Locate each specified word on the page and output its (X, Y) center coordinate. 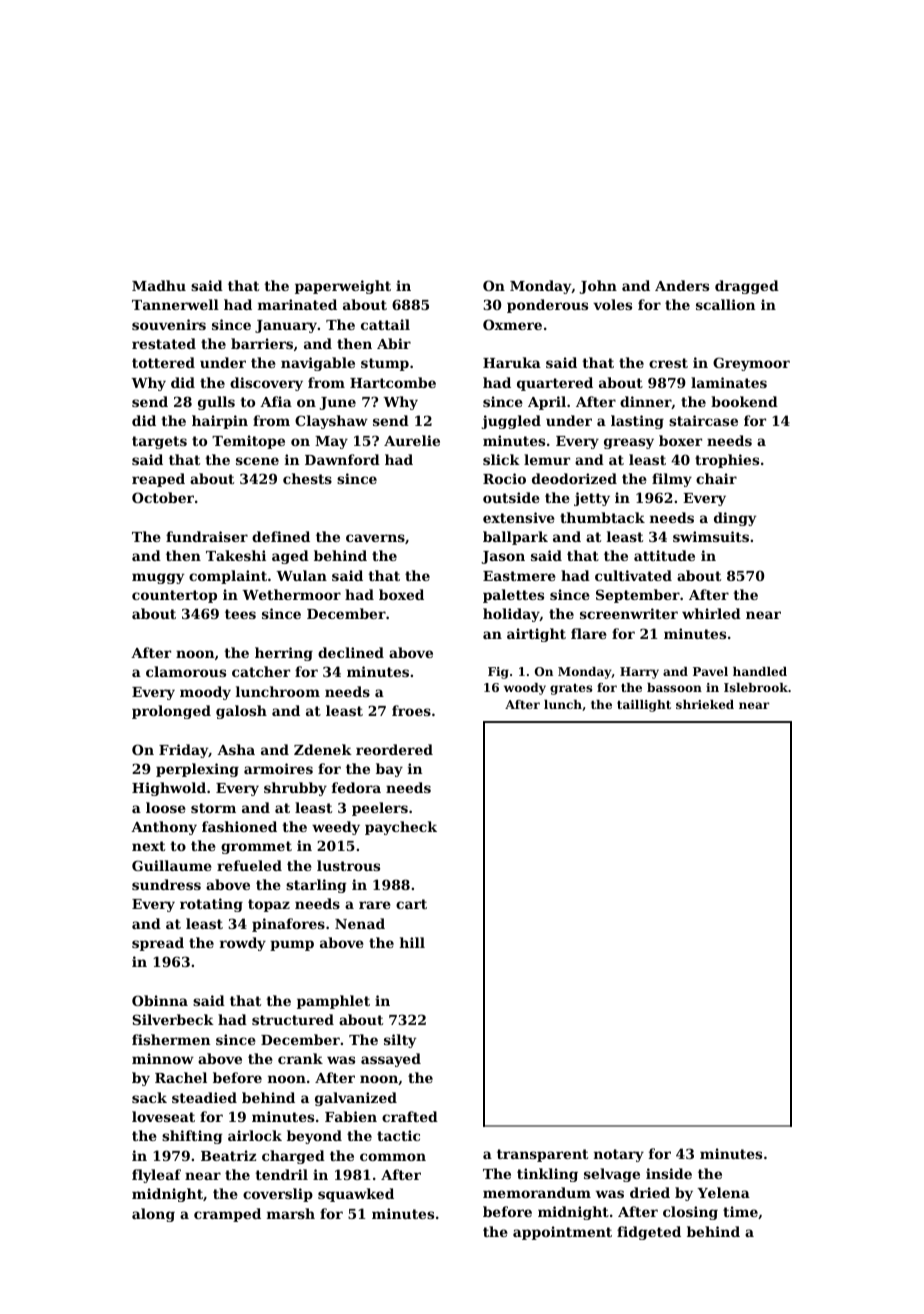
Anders (682, 285)
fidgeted (649, 1233)
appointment (562, 1233)
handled (760, 671)
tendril (281, 1174)
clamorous (186, 671)
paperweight (343, 287)
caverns (375, 538)
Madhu (159, 285)
